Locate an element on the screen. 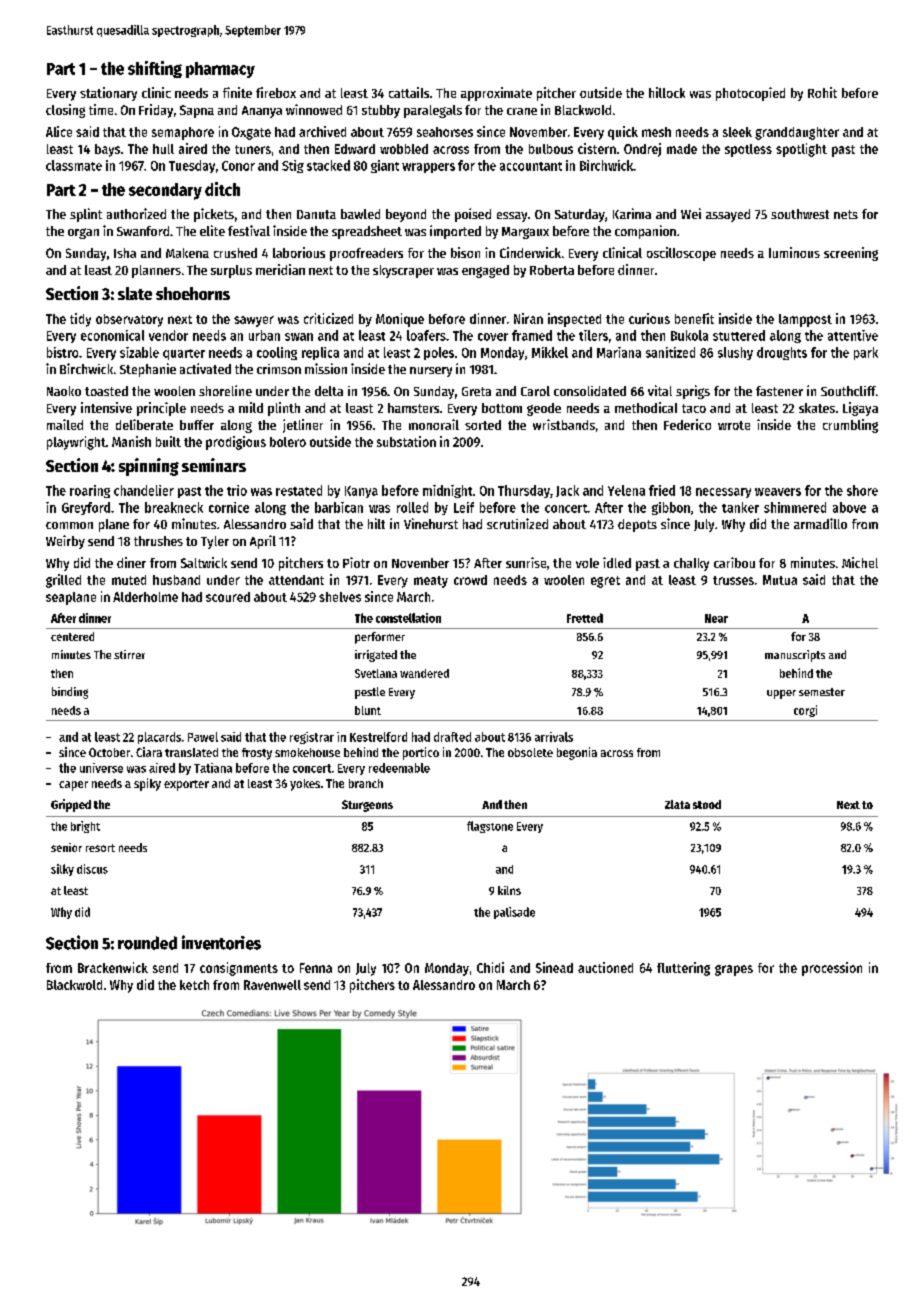 The height and width of the screenshot is (1308, 924). palisade is located at coordinates (514, 913).
